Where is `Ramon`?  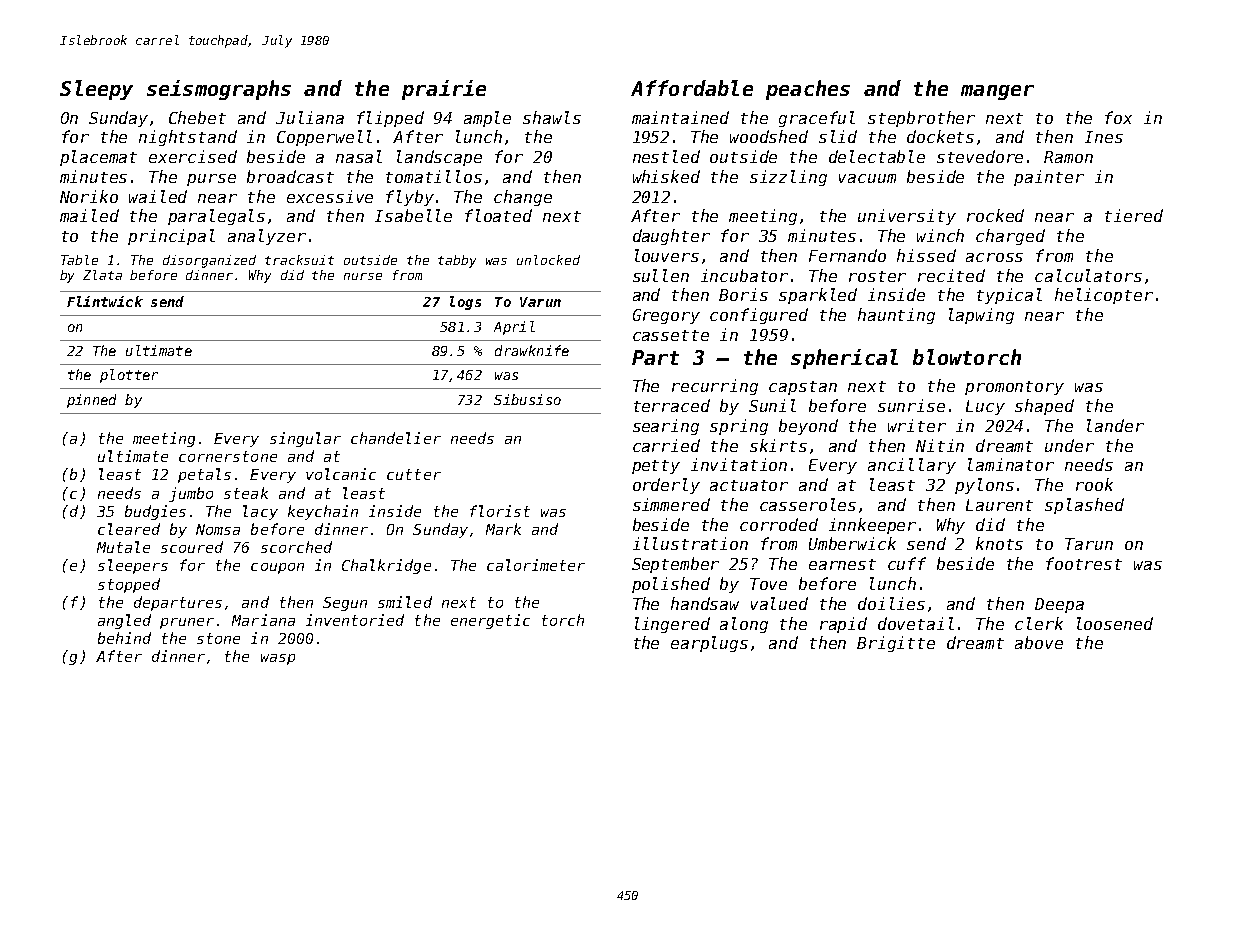 Ramon is located at coordinates (1068, 157).
